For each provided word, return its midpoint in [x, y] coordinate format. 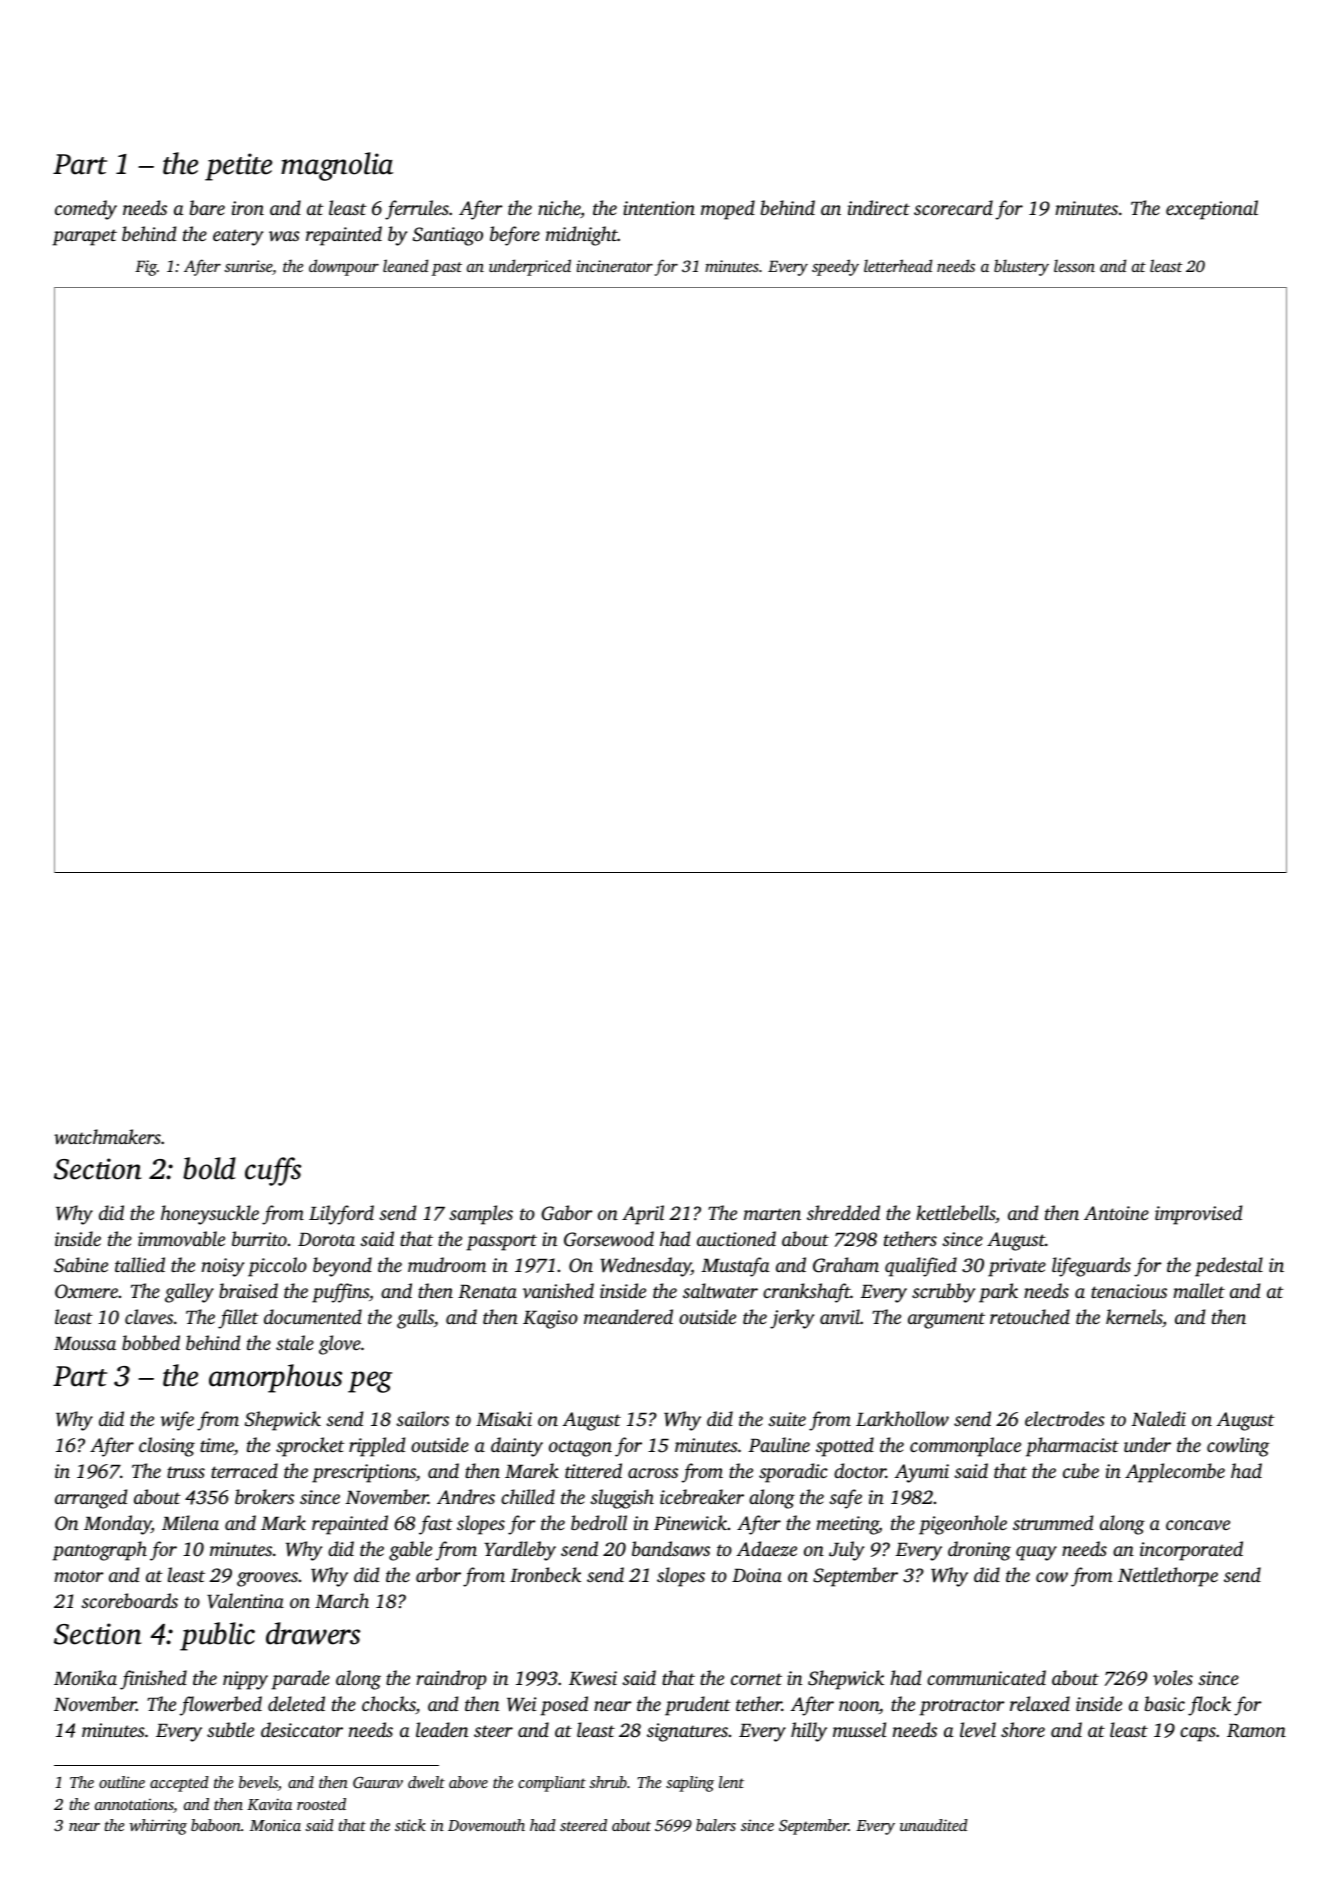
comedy [86, 210]
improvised [1198, 1215]
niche [559, 207]
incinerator [614, 266]
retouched [1030, 1316]
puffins [340, 1293]
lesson [1074, 265]
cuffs [273, 1171]
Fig [146, 268]
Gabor [567, 1213]
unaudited [934, 1825]
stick [410, 1825]
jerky [792, 1319]
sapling [690, 1784]
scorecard [953, 207]
